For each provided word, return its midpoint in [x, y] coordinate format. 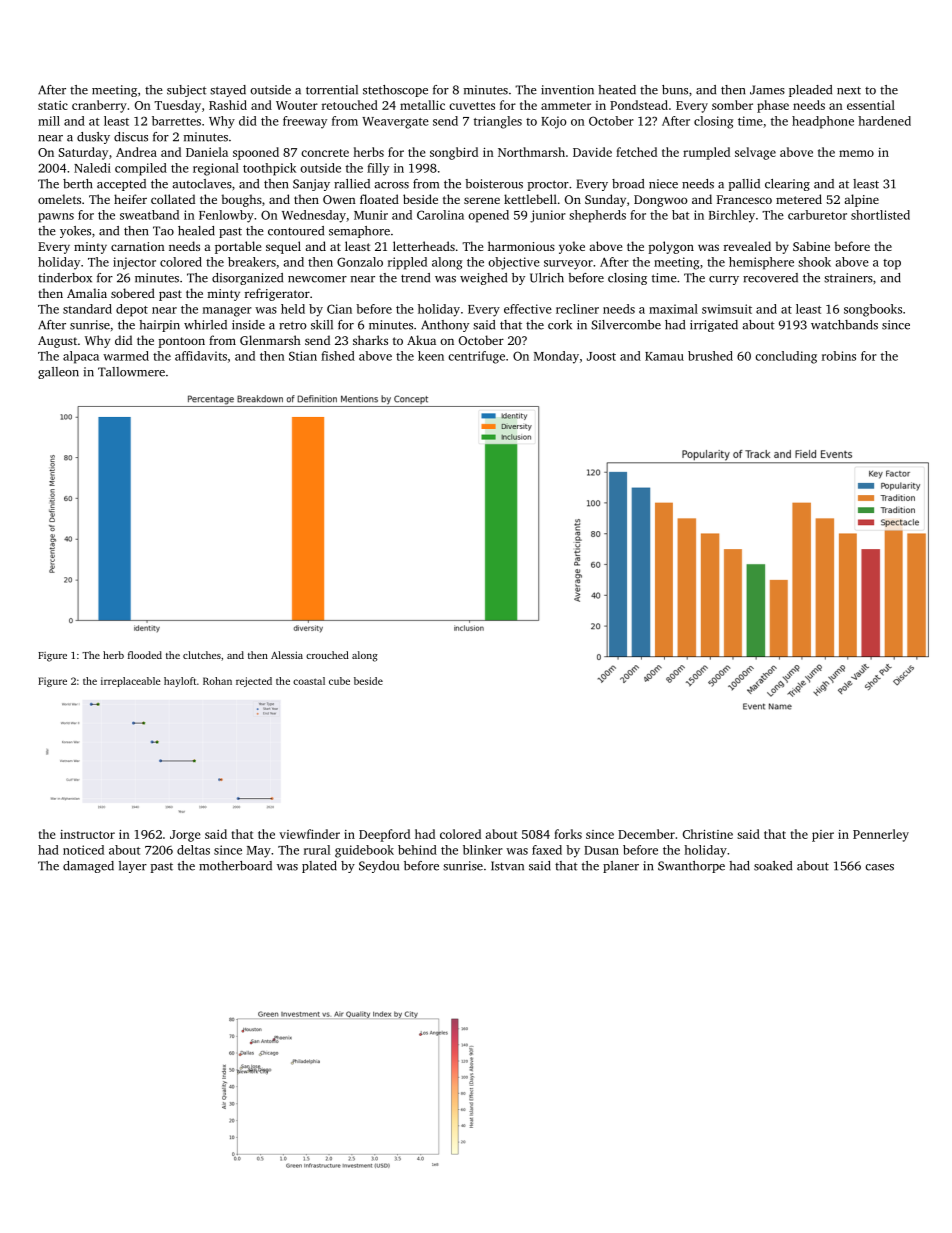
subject [187, 91]
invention [567, 90]
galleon [58, 373]
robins [839, 356]
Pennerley [881, 835]
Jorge [185, 836]
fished [338, 356]
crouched [327, 655]
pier [823, 836]
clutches [202, 655]
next [849, 90]
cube [339, 681]
